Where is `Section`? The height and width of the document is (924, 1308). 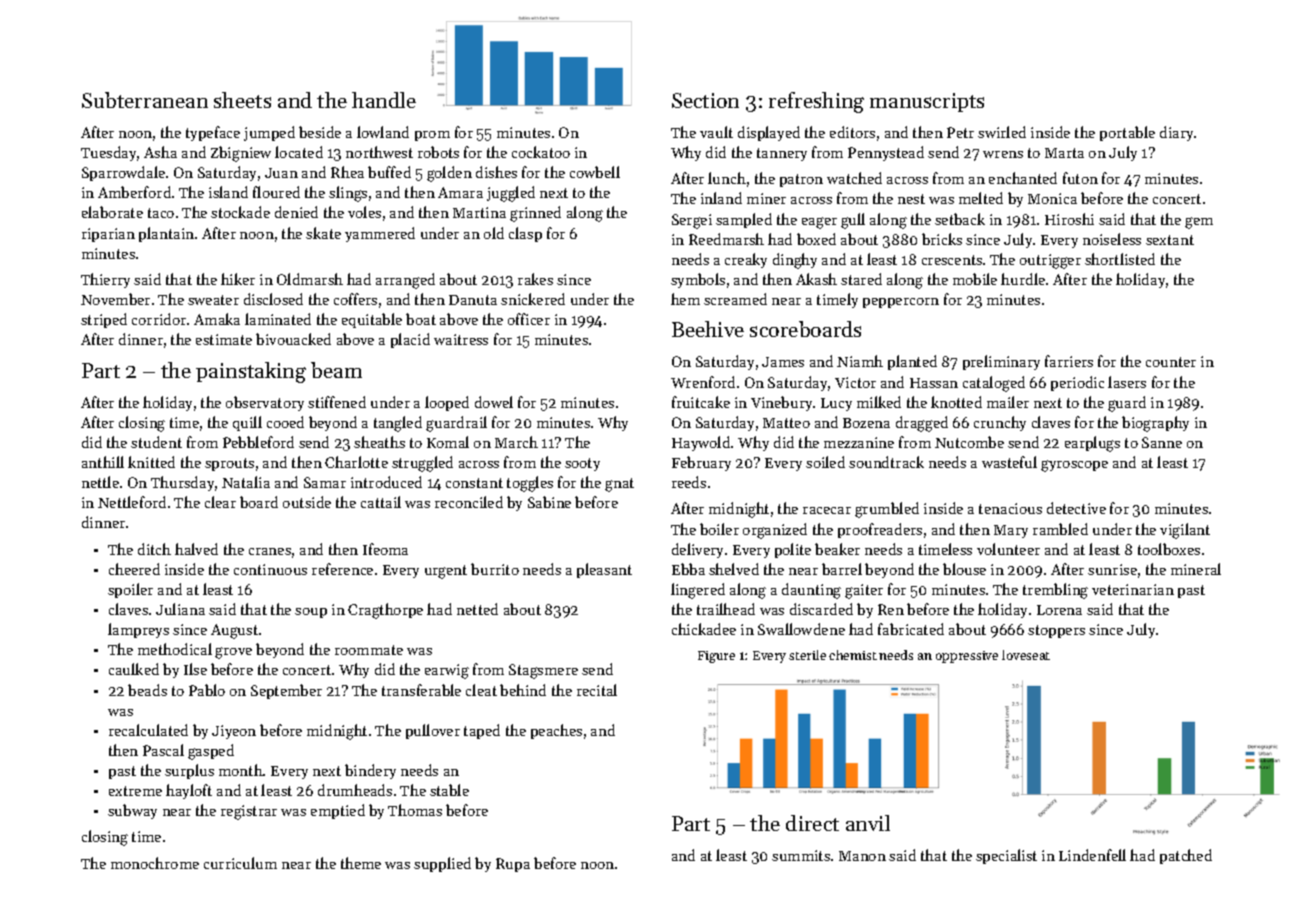
Section is located at coordinates (705, 100).
